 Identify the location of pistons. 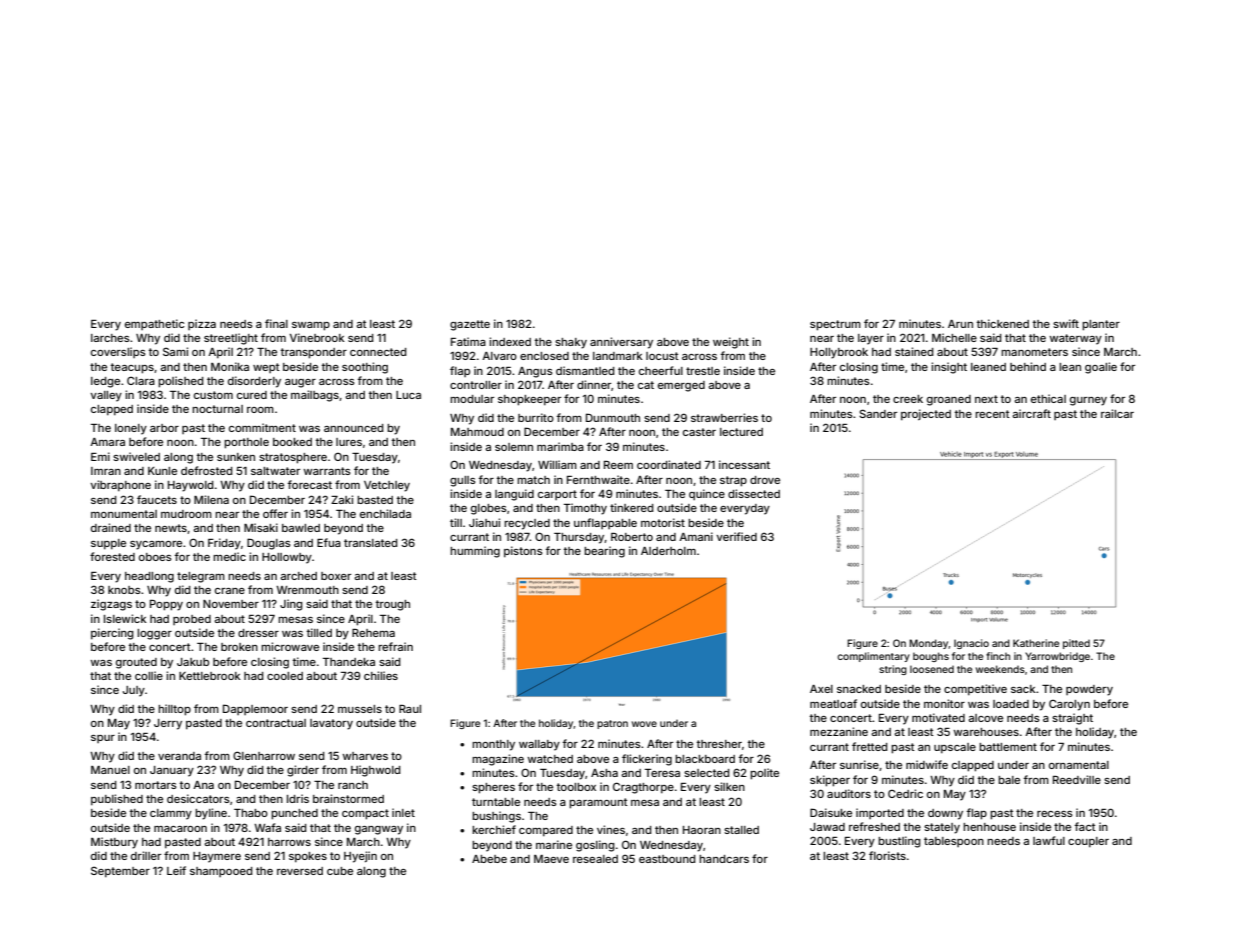
(523, 552).
